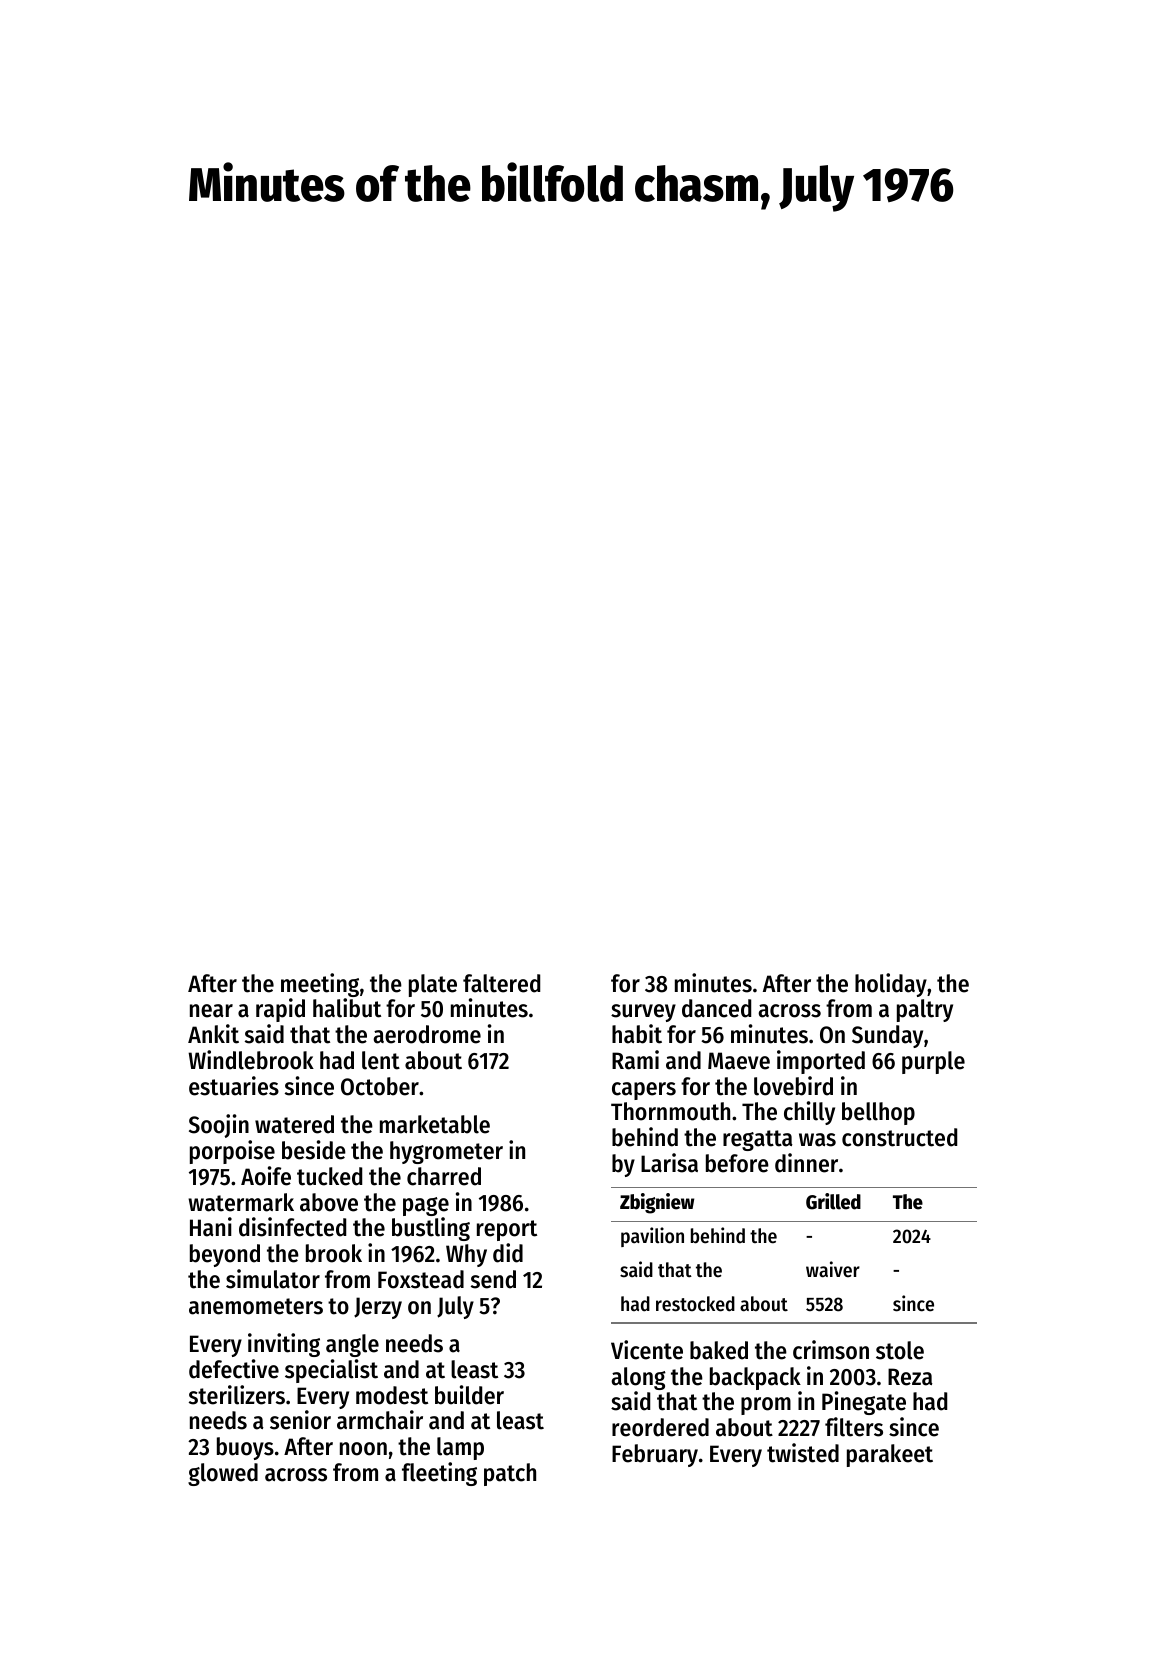 This document has width=1165, height=1654. Describe the element at coordinates (891, 985) in the document. I see `holiday` at that location.
